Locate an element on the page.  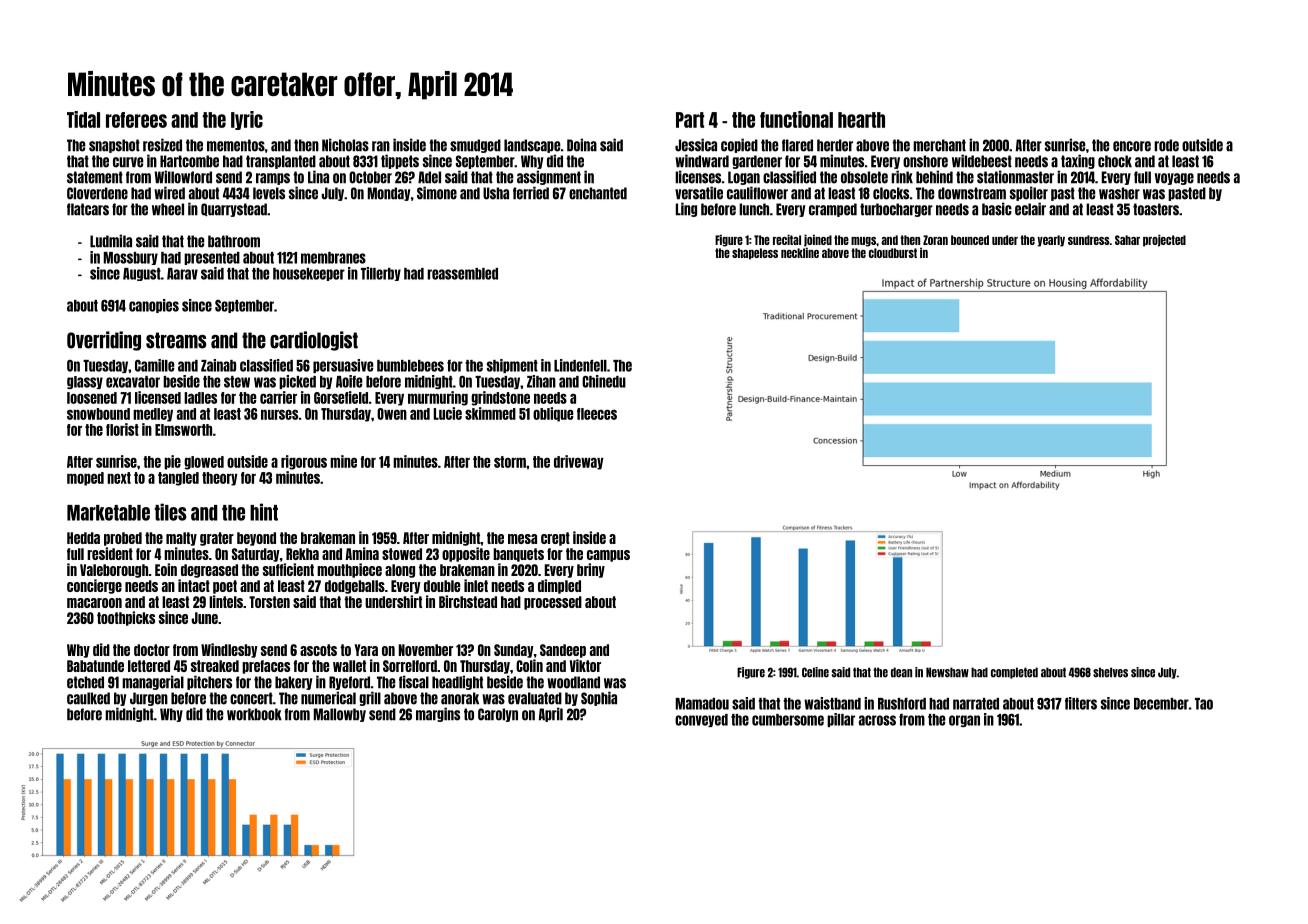
merchant is located at coordinates (939, 145).
